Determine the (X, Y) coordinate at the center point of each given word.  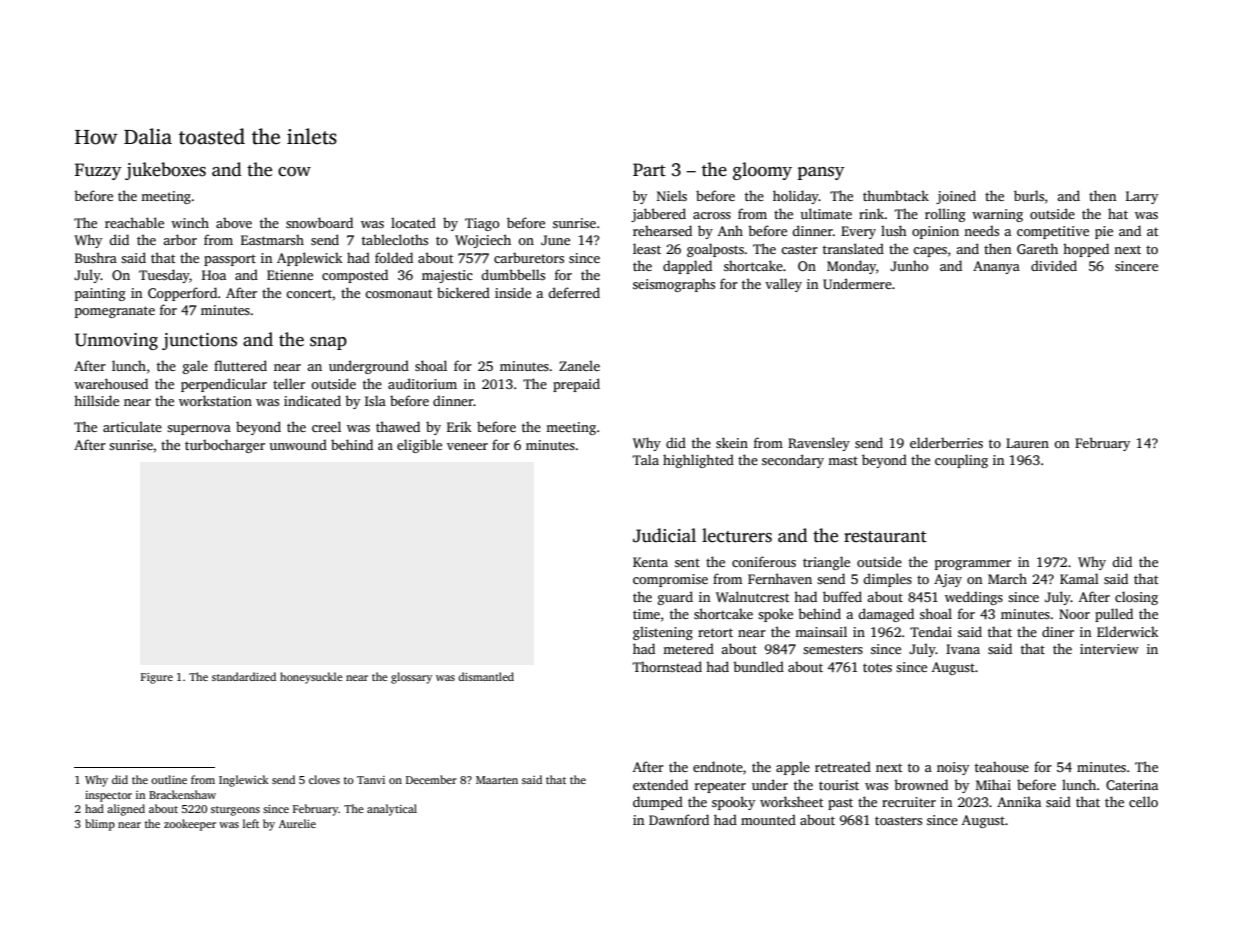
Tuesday (164, 276)
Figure (157, 678)
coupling (961, 461)
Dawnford (679, 819)
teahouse (1002, 766)
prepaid (576, 385)
